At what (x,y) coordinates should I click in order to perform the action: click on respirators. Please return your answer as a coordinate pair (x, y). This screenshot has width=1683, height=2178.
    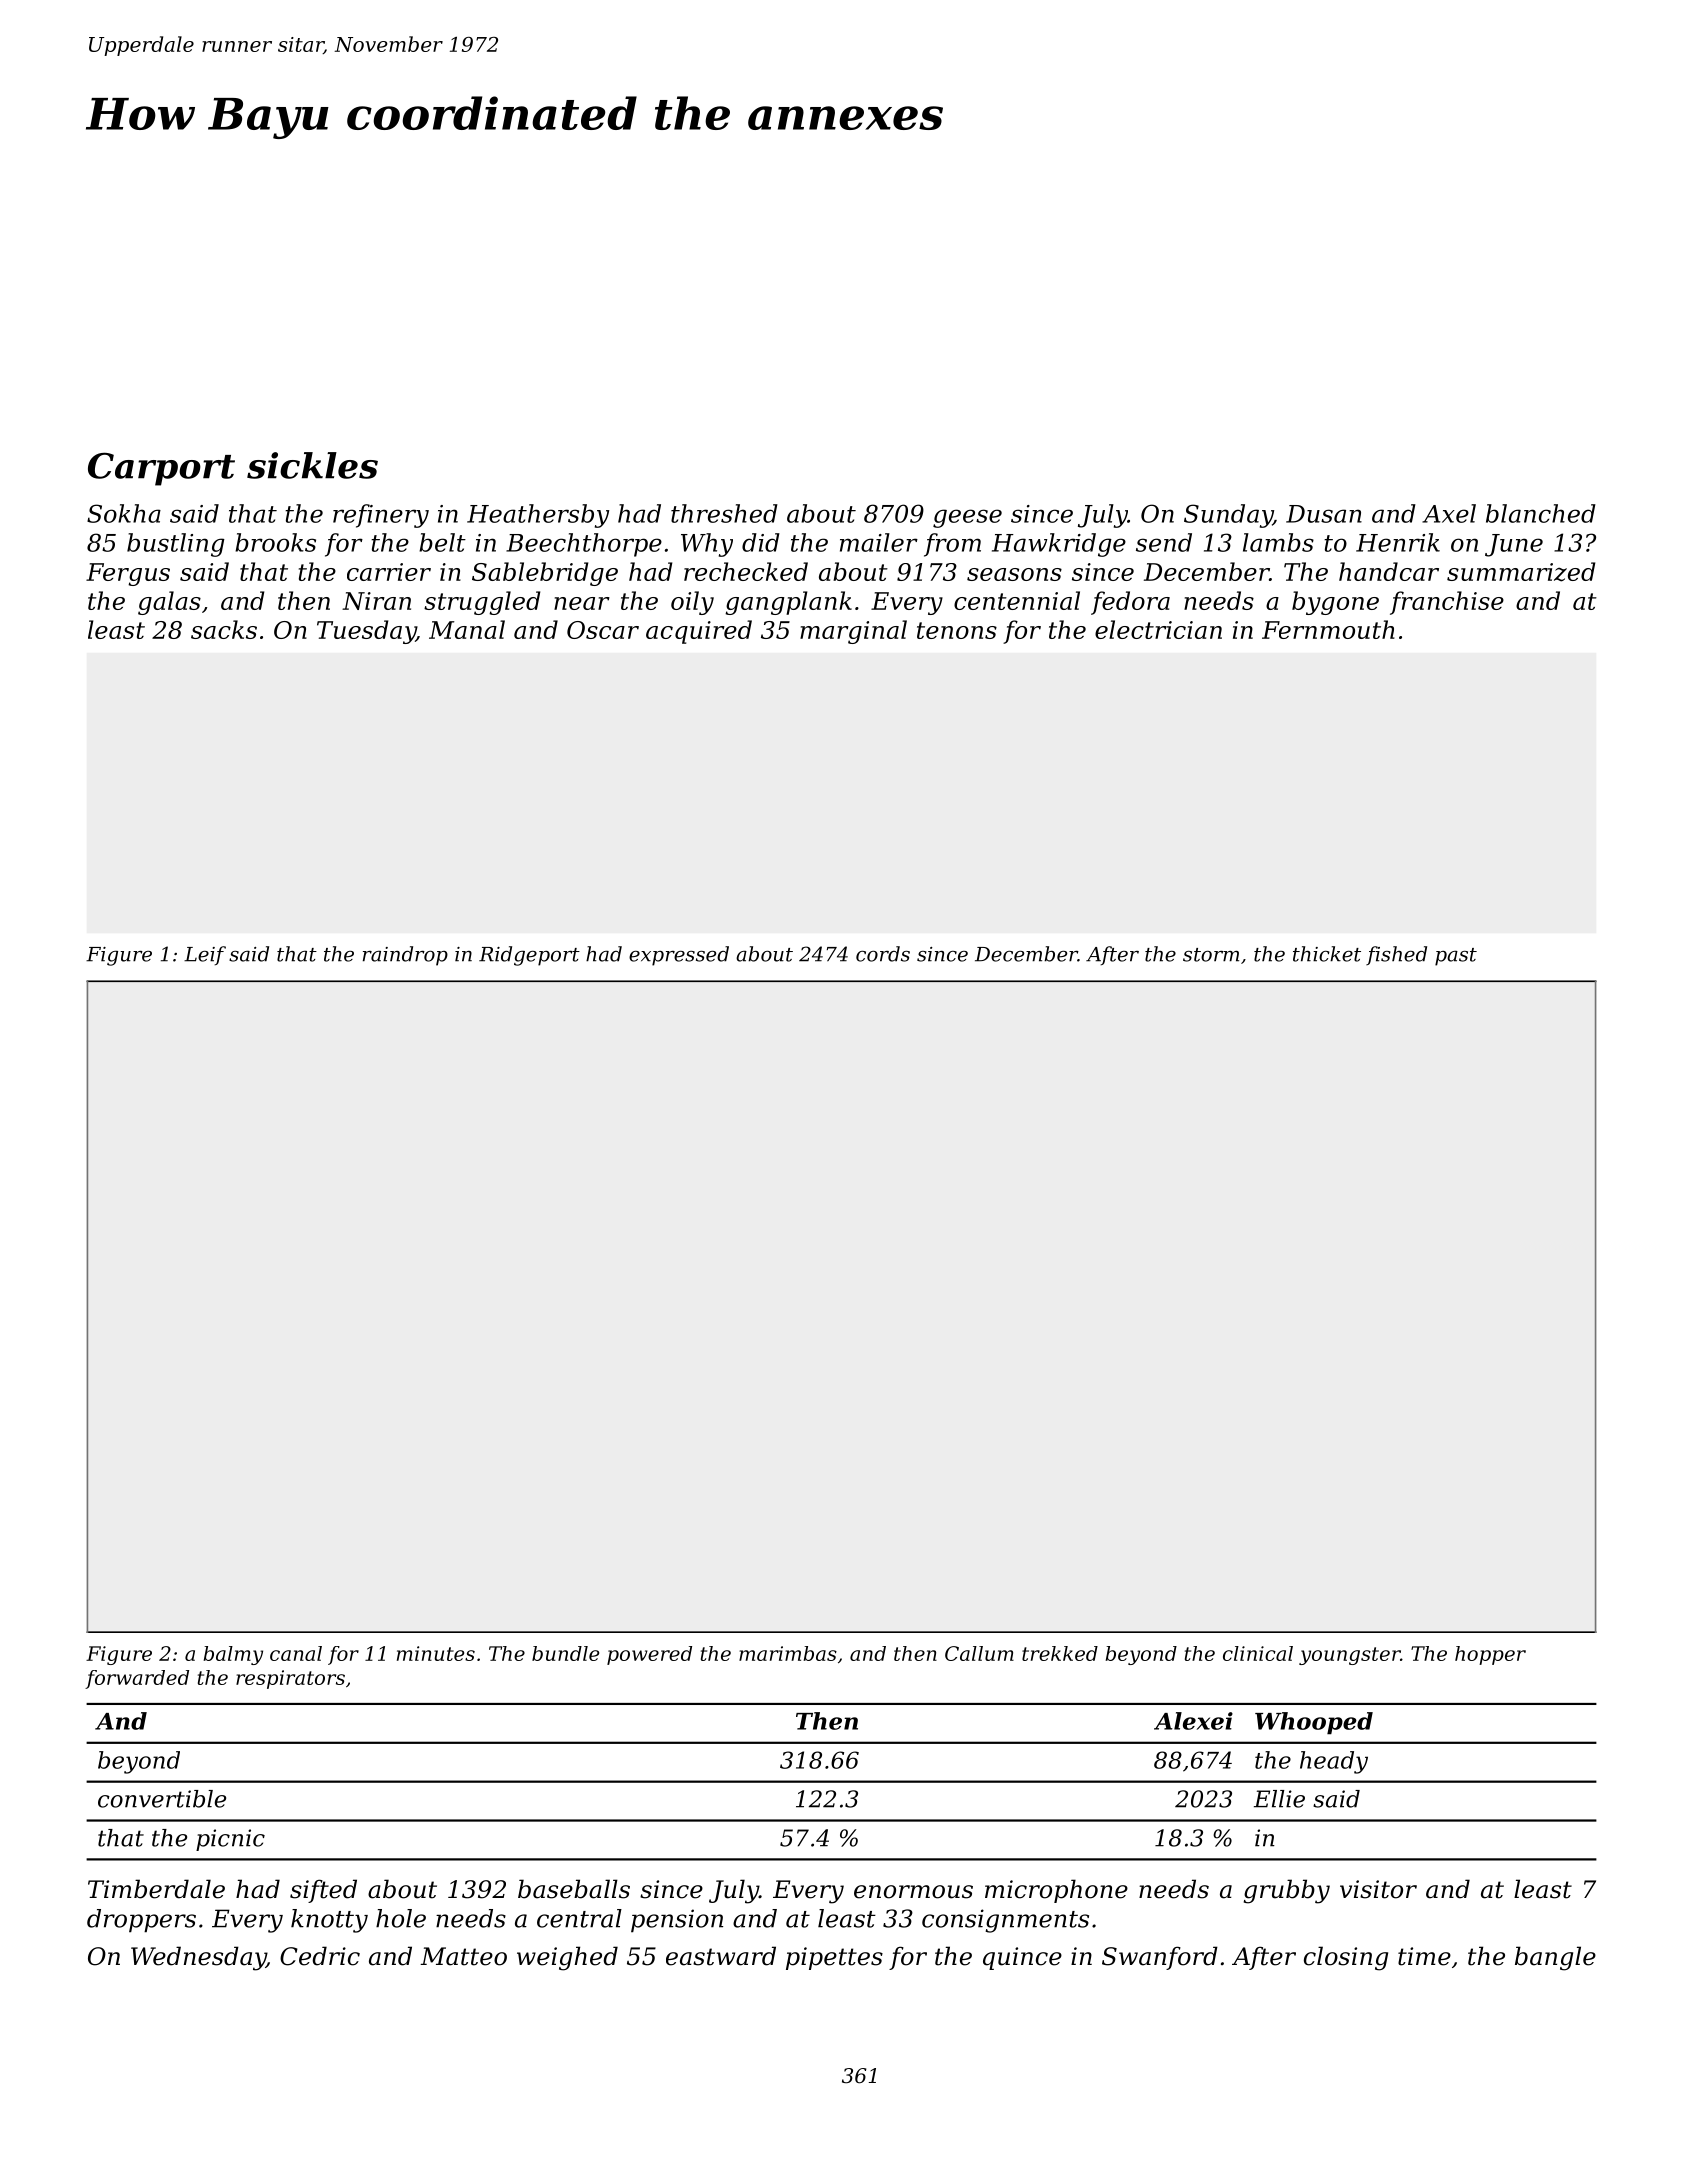
    Looking at the image, I should click on (290, 1679).
